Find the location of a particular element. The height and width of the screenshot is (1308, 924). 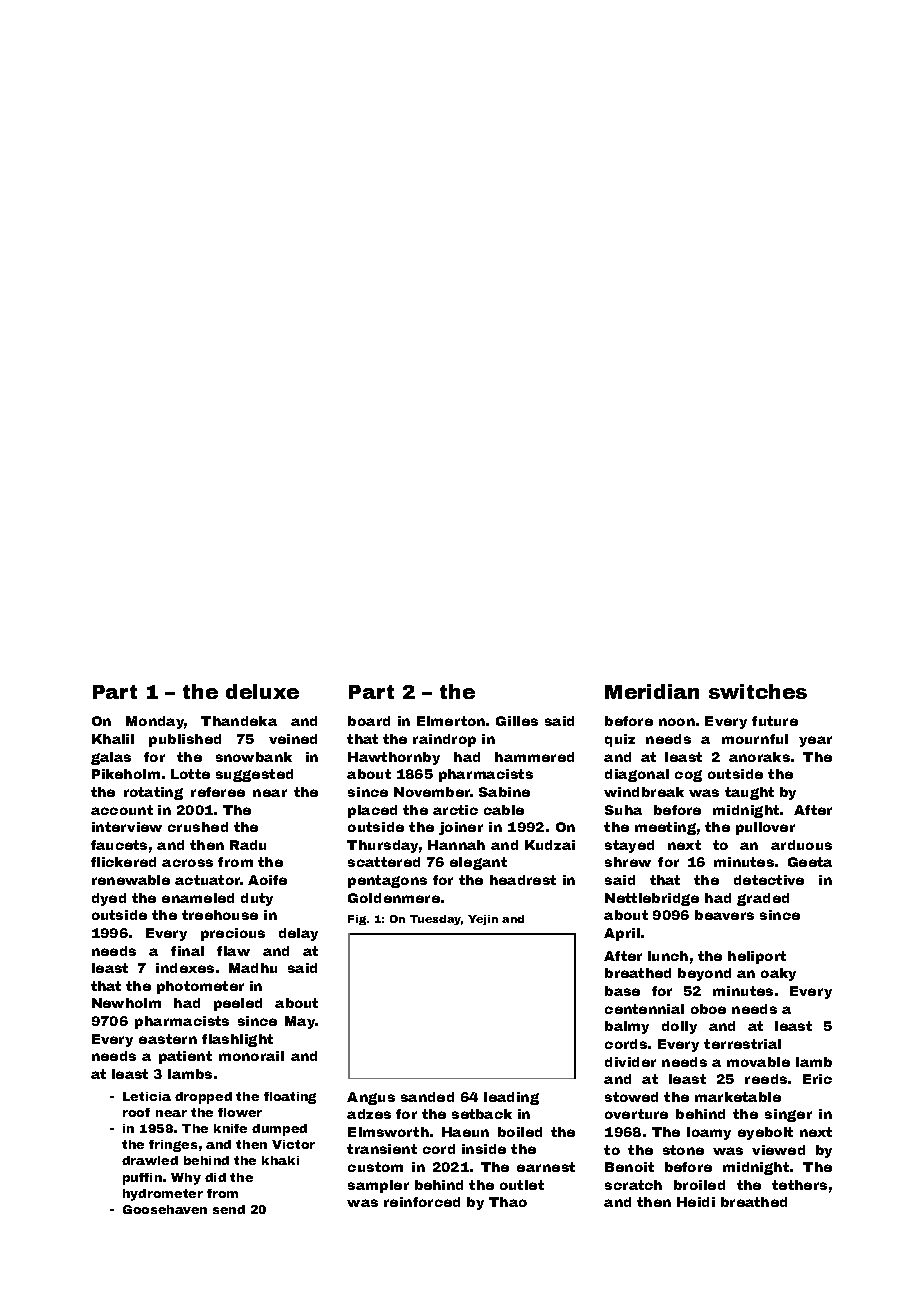

cog is located at coordinates (688, 776).
